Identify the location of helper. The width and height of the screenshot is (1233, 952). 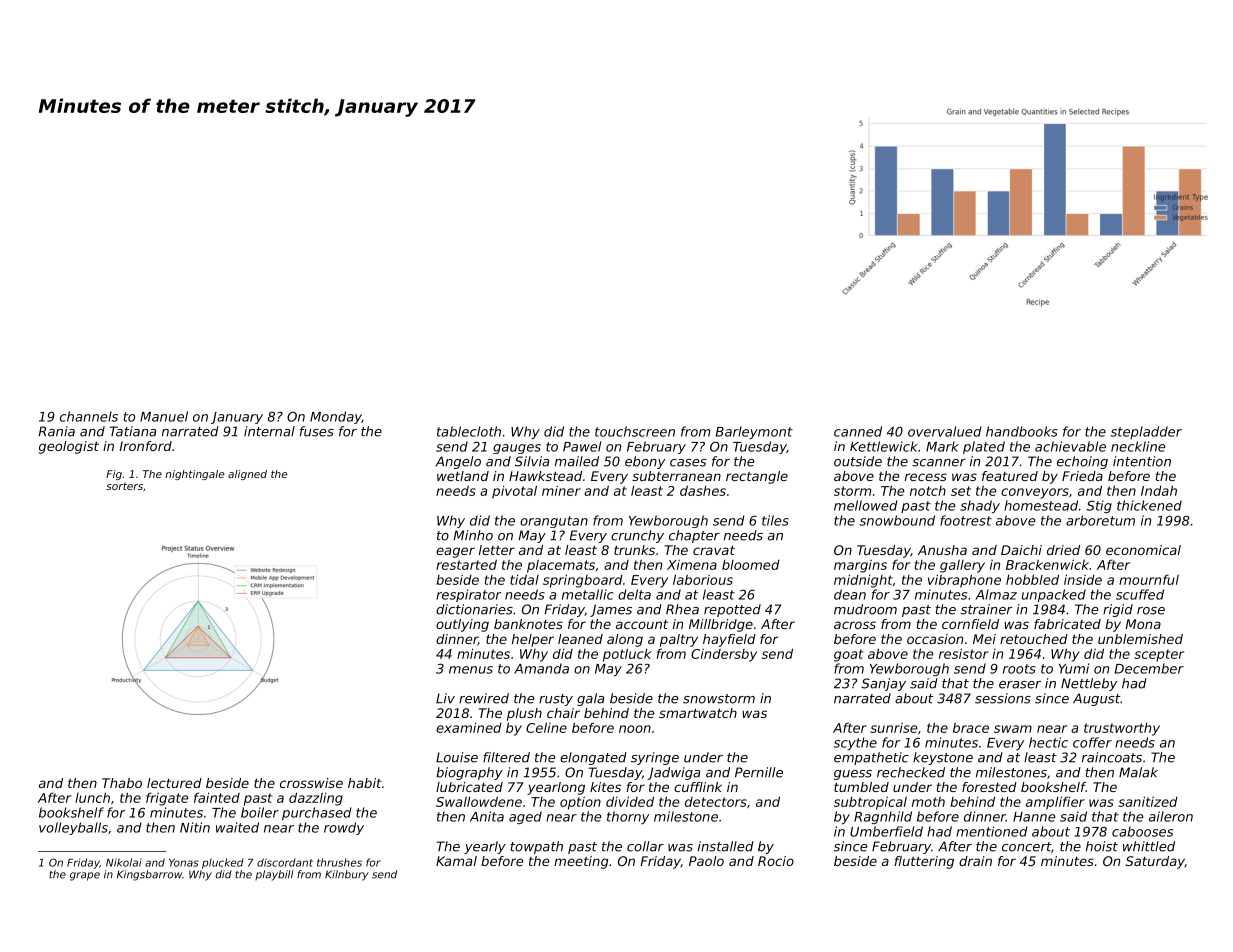
(533, 640).
